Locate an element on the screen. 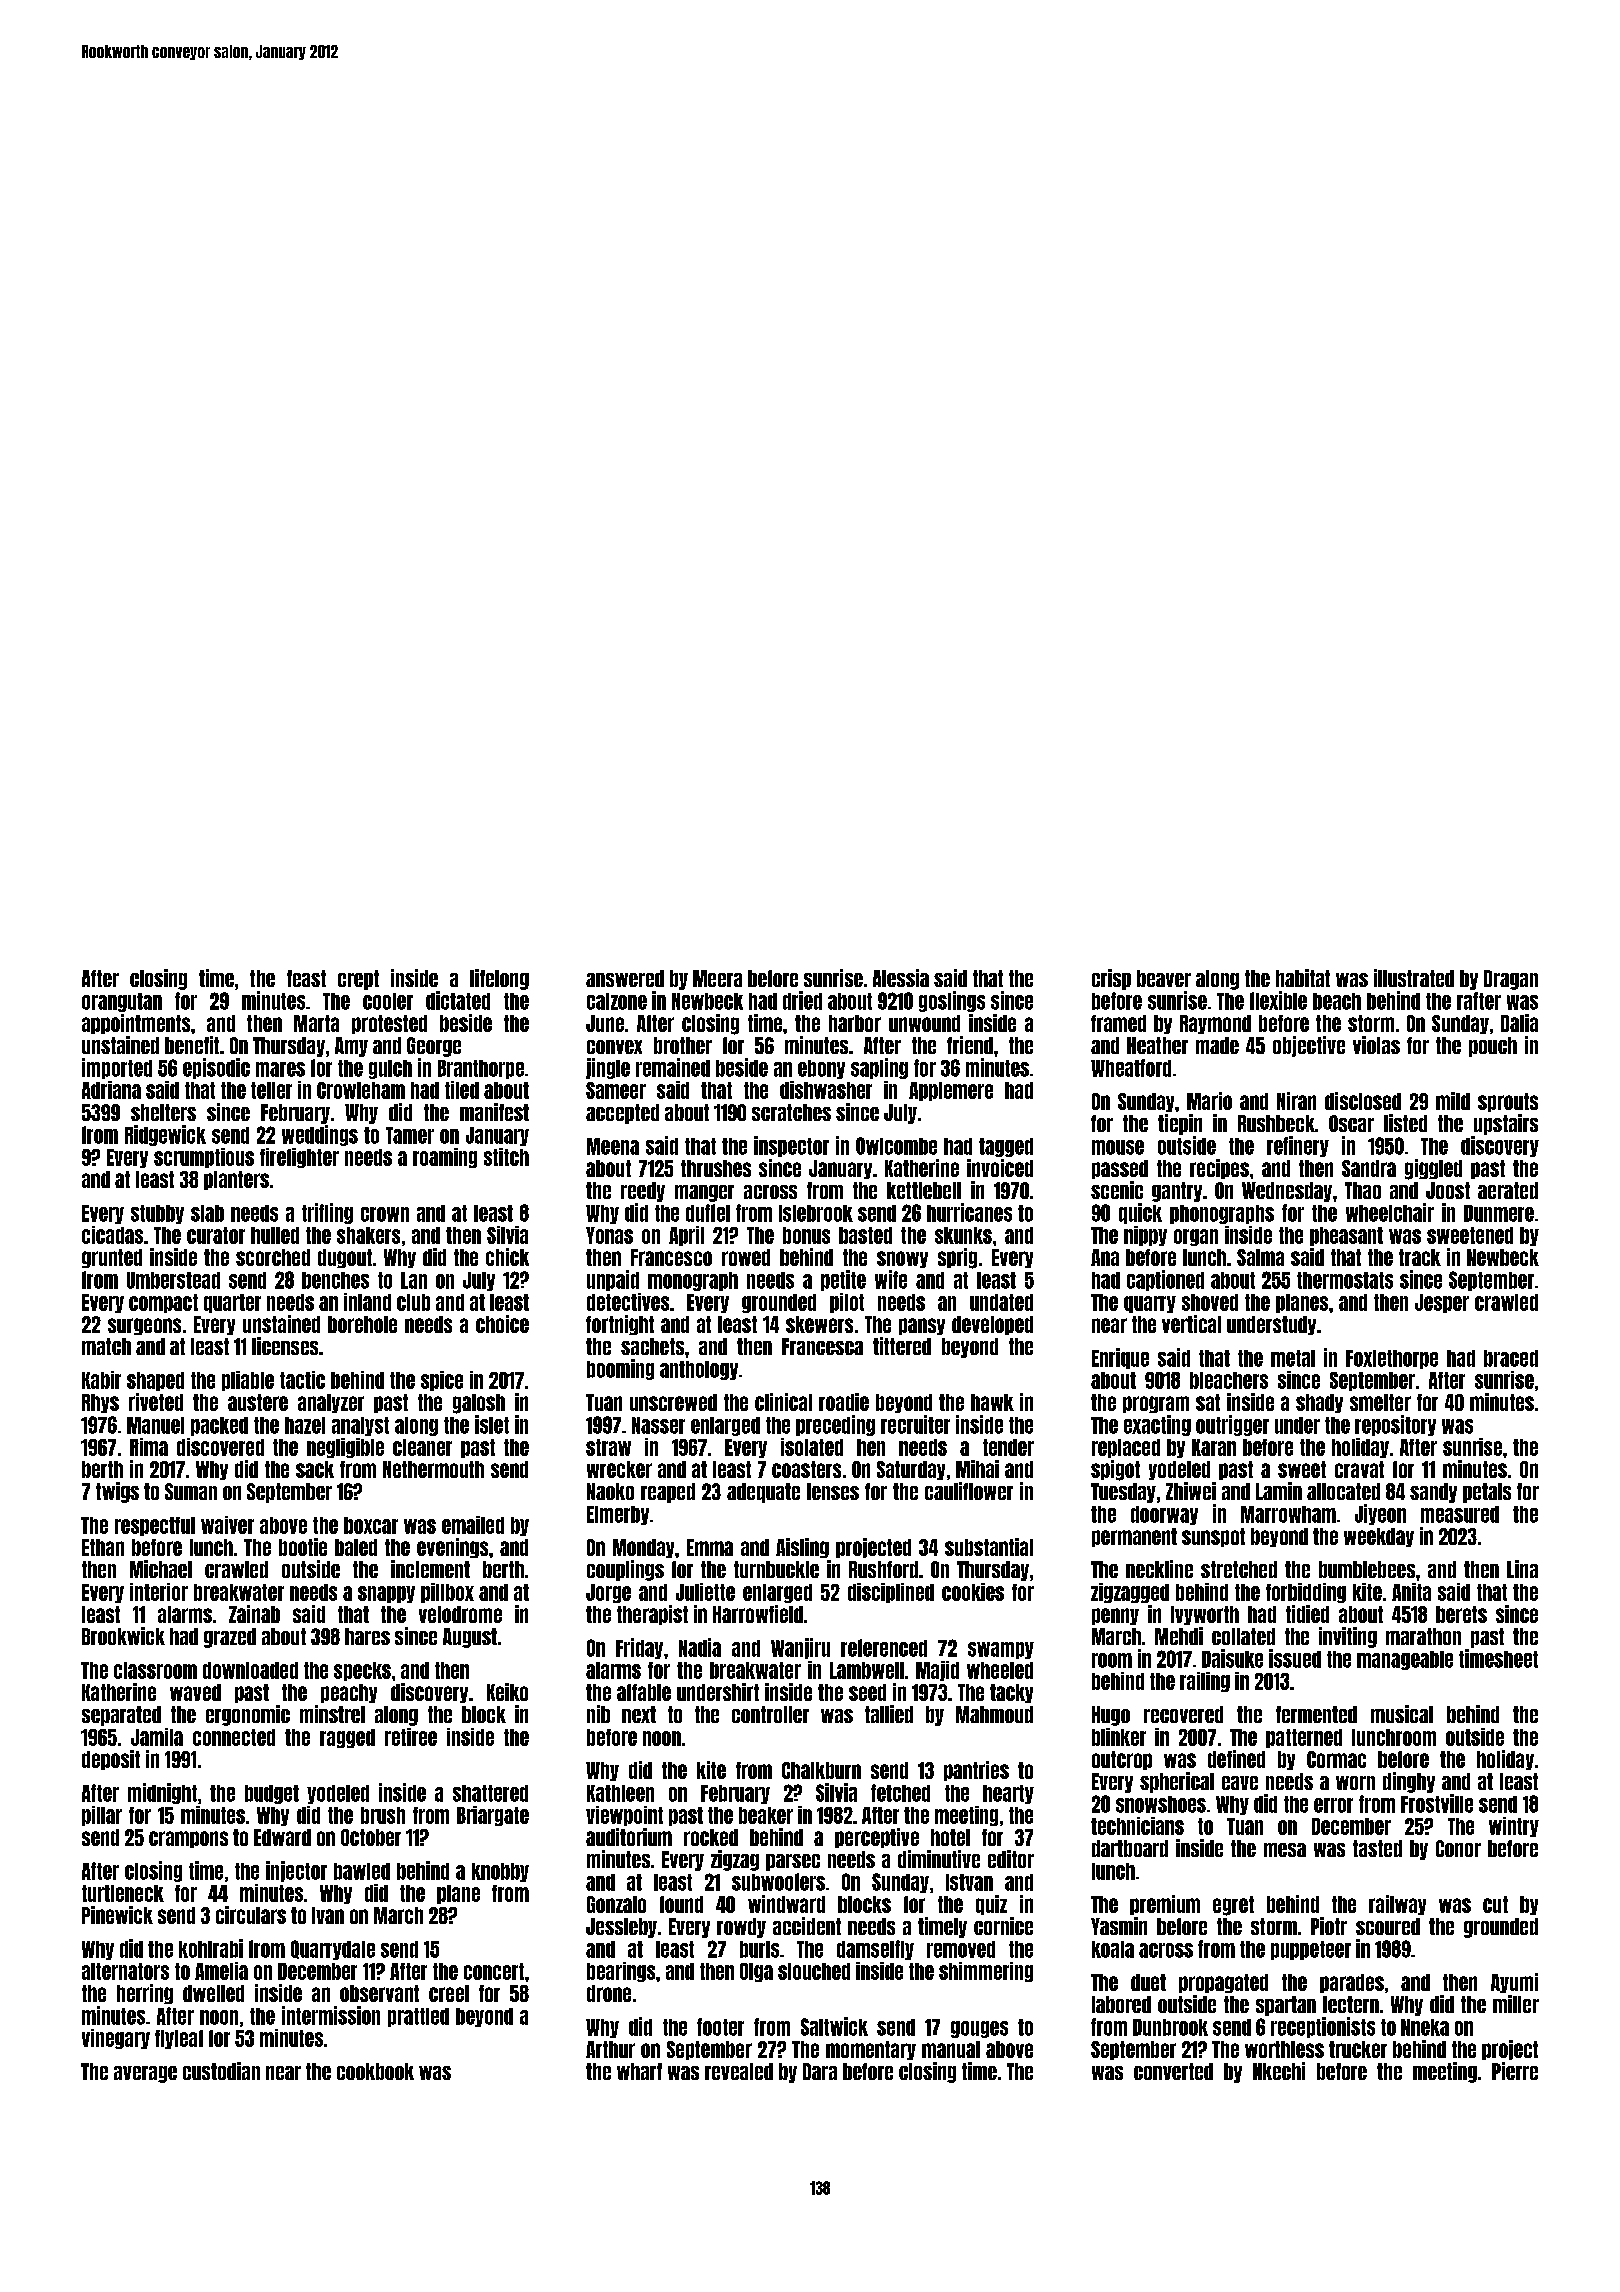 The width and height of the screenshot is (1620, 2292). deposit is located at coordinates (111, 1760).
